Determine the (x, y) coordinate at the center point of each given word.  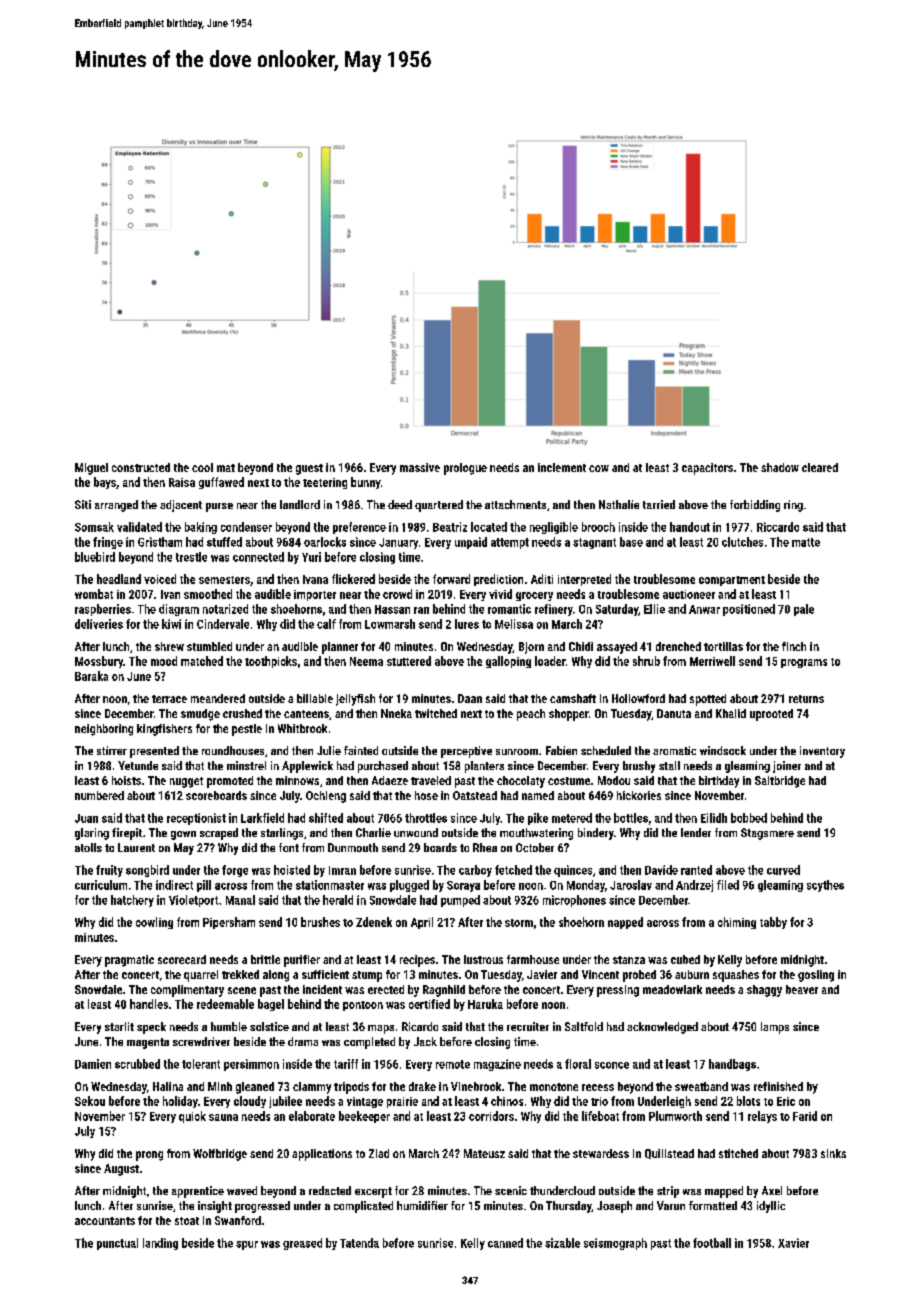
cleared (820, 467)
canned (505, 1243)
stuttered (409, 661)
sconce (612, 1065)
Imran (342, 870)
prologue (465, 469)
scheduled (606, 750)
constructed (141, 467)
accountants (105, 1221)
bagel (271, 1005)
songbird (147, 871)
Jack (425, 1041)
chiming (737, 923)
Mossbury (99, 662)
